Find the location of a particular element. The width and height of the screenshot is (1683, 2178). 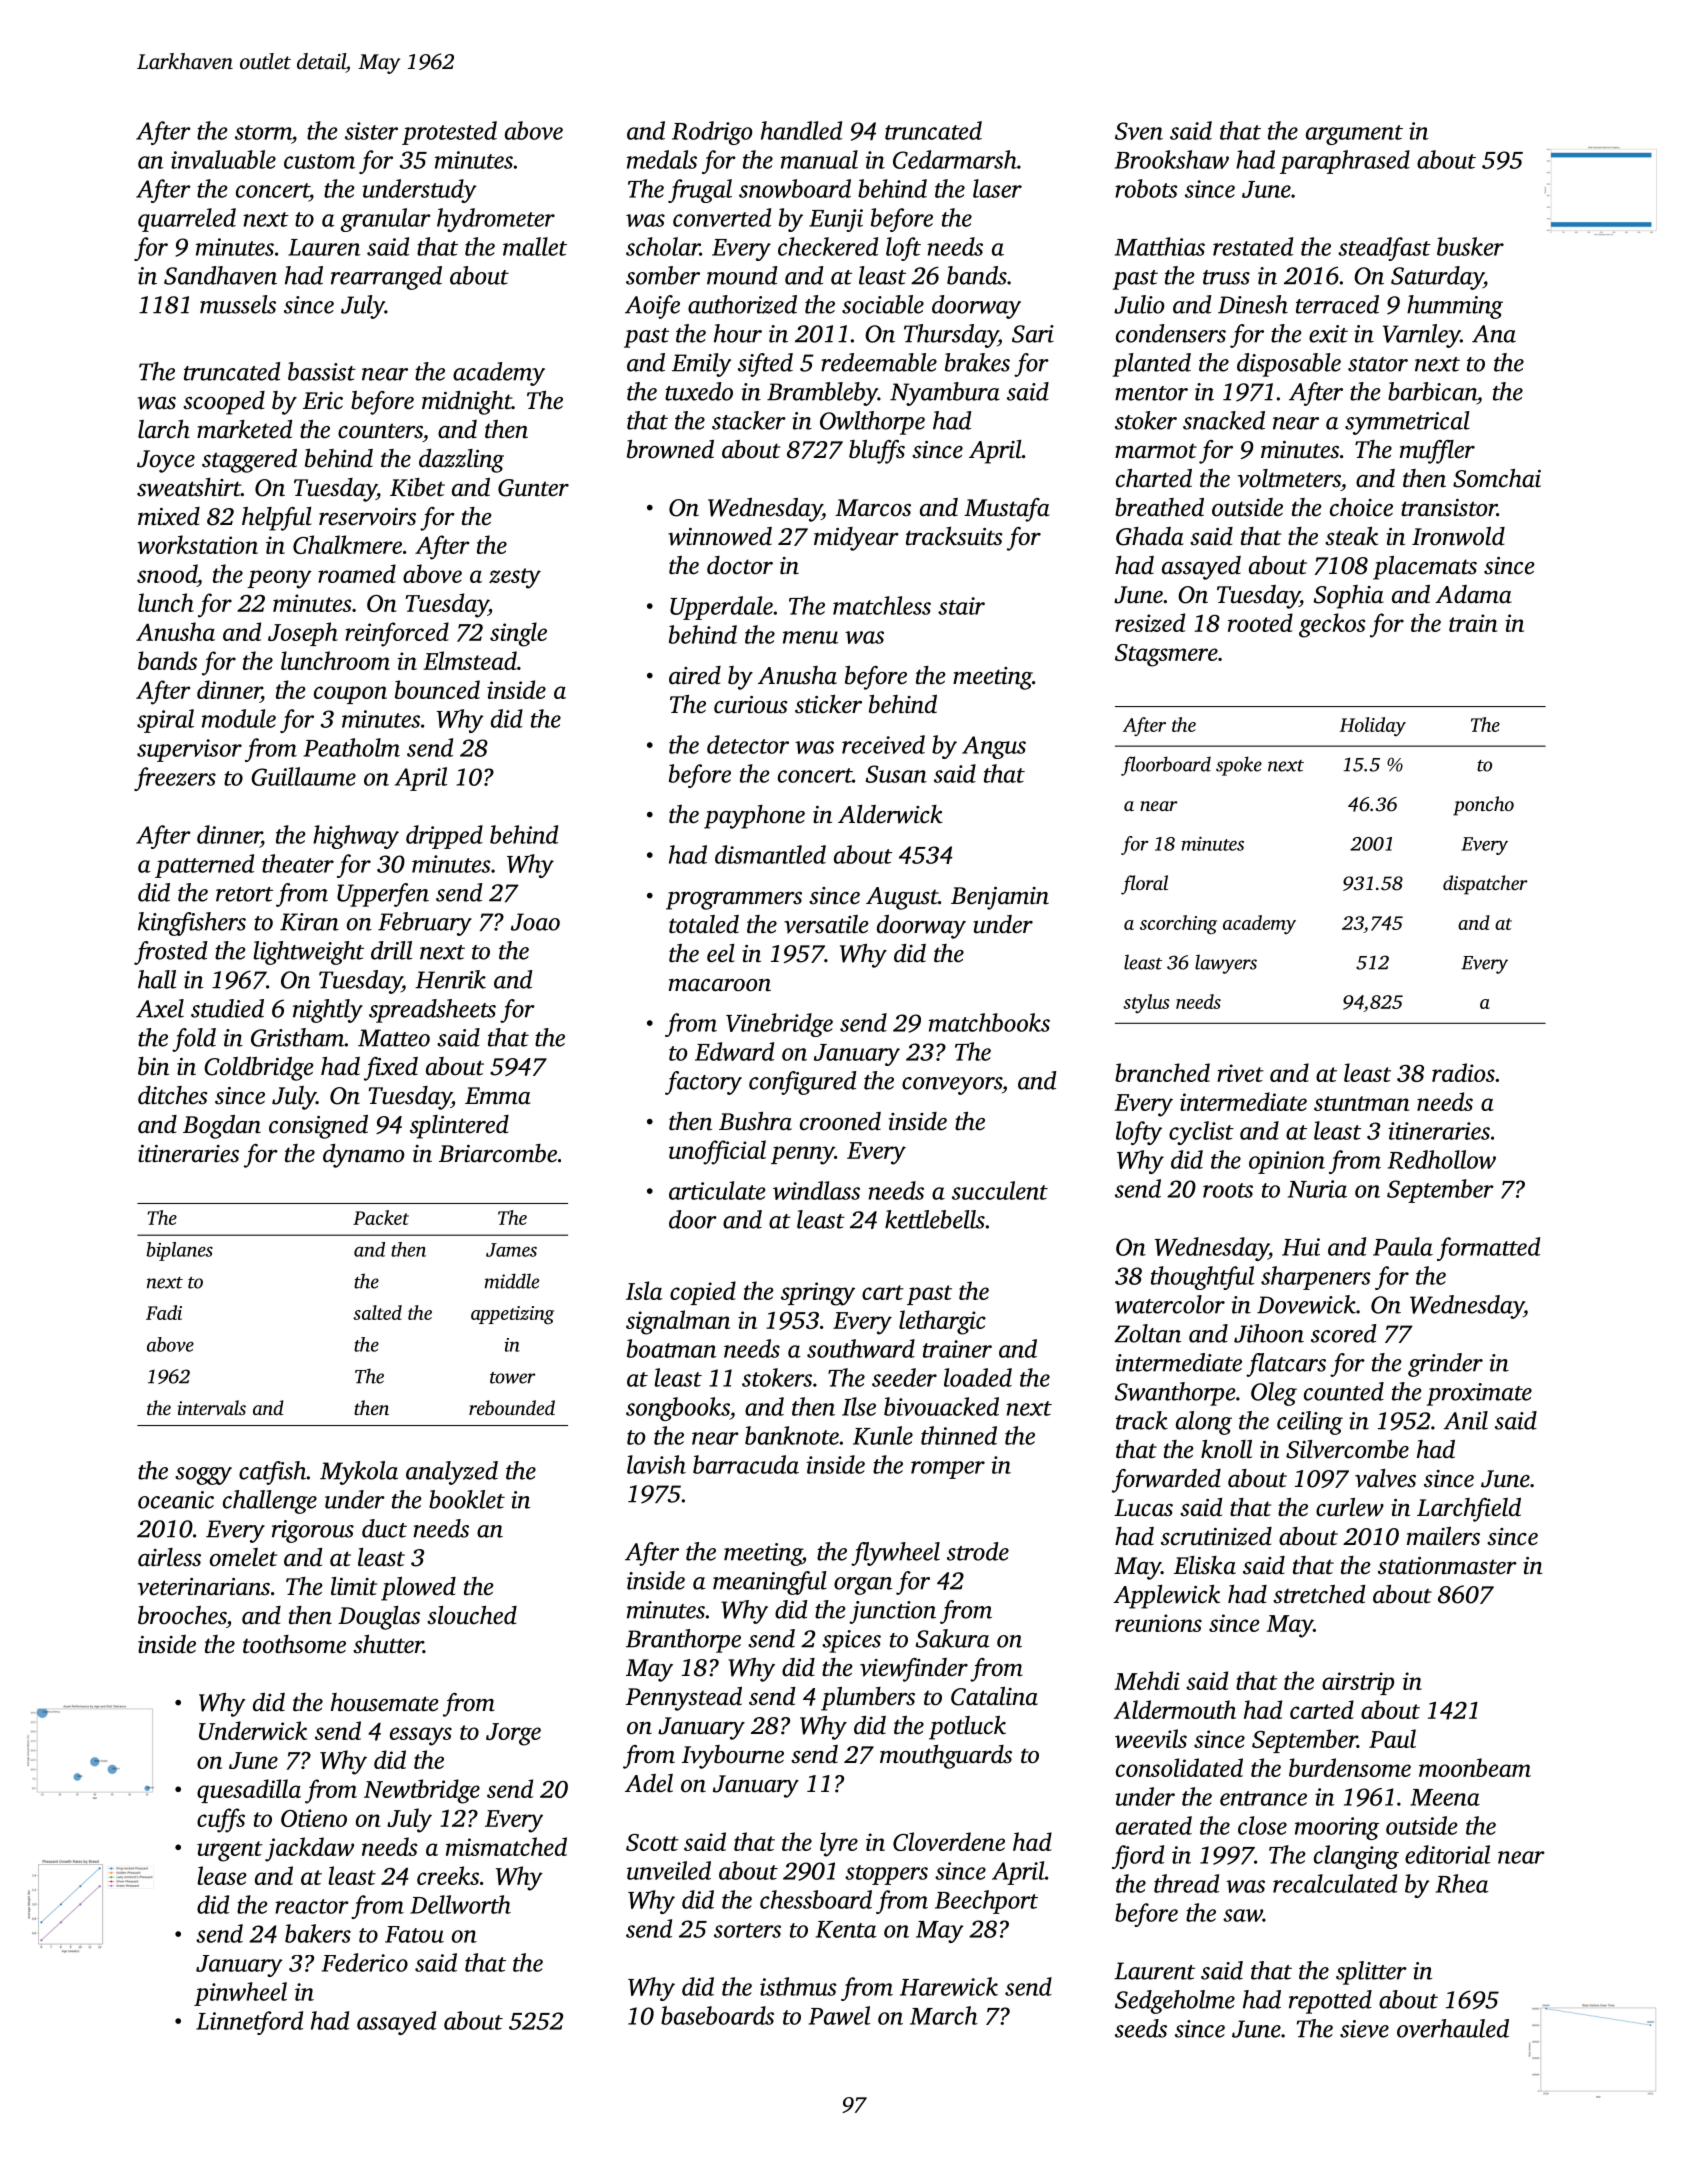

strode is located at coordinates (978, 1551).
